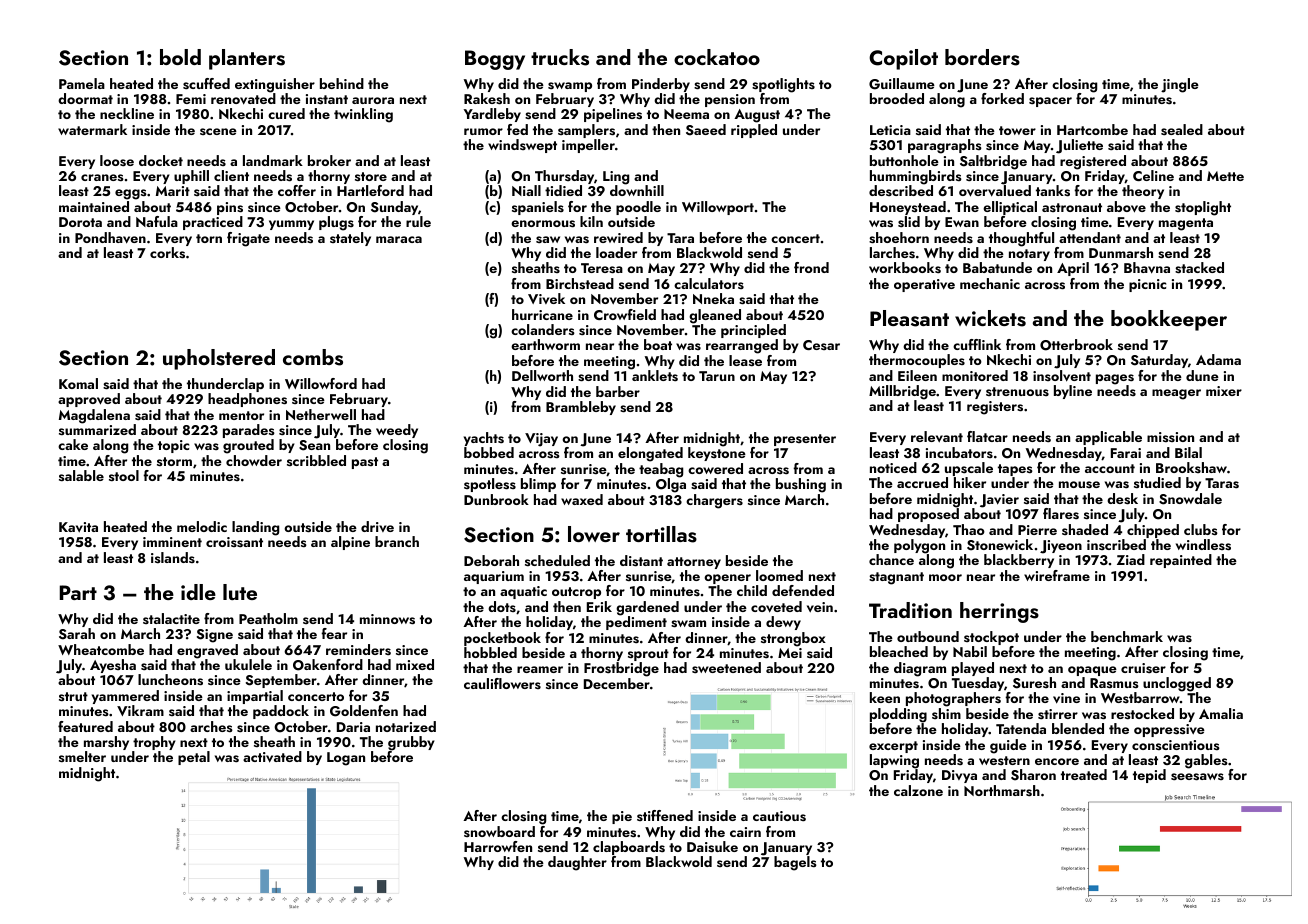  I want to click on sealed, so click(1182, 130).
